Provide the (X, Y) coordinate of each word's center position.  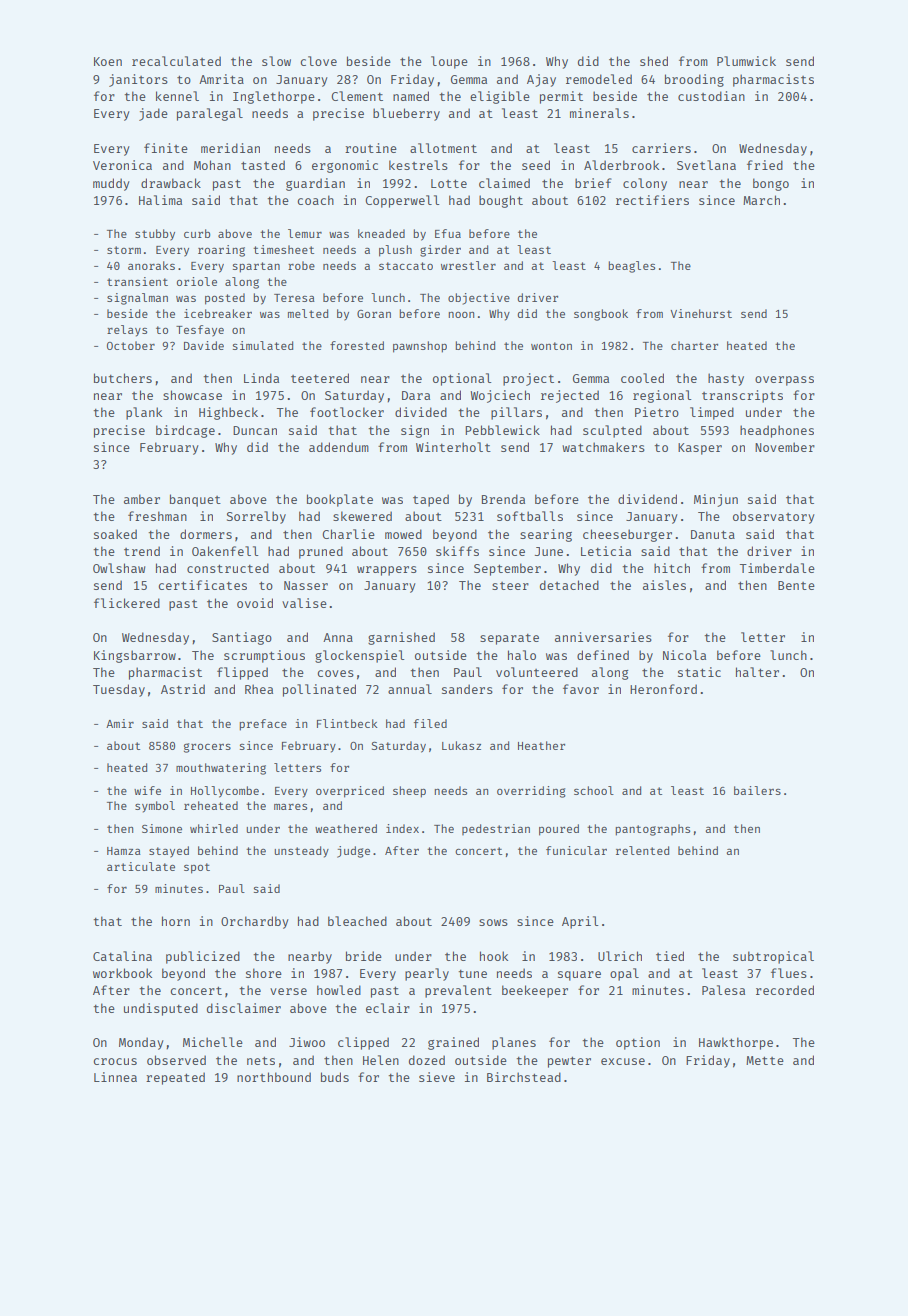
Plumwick (746, 61)
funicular (576, 850)
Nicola (684, 655)
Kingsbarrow (135, 656)
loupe (449, 62)
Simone (162, 828)
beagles (631, 267)
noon (461, 315)
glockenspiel (360, 656)
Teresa (294, 298)
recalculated (176, 61)
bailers (757, 790)
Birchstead (524, 1077)
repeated (175, 1078)
